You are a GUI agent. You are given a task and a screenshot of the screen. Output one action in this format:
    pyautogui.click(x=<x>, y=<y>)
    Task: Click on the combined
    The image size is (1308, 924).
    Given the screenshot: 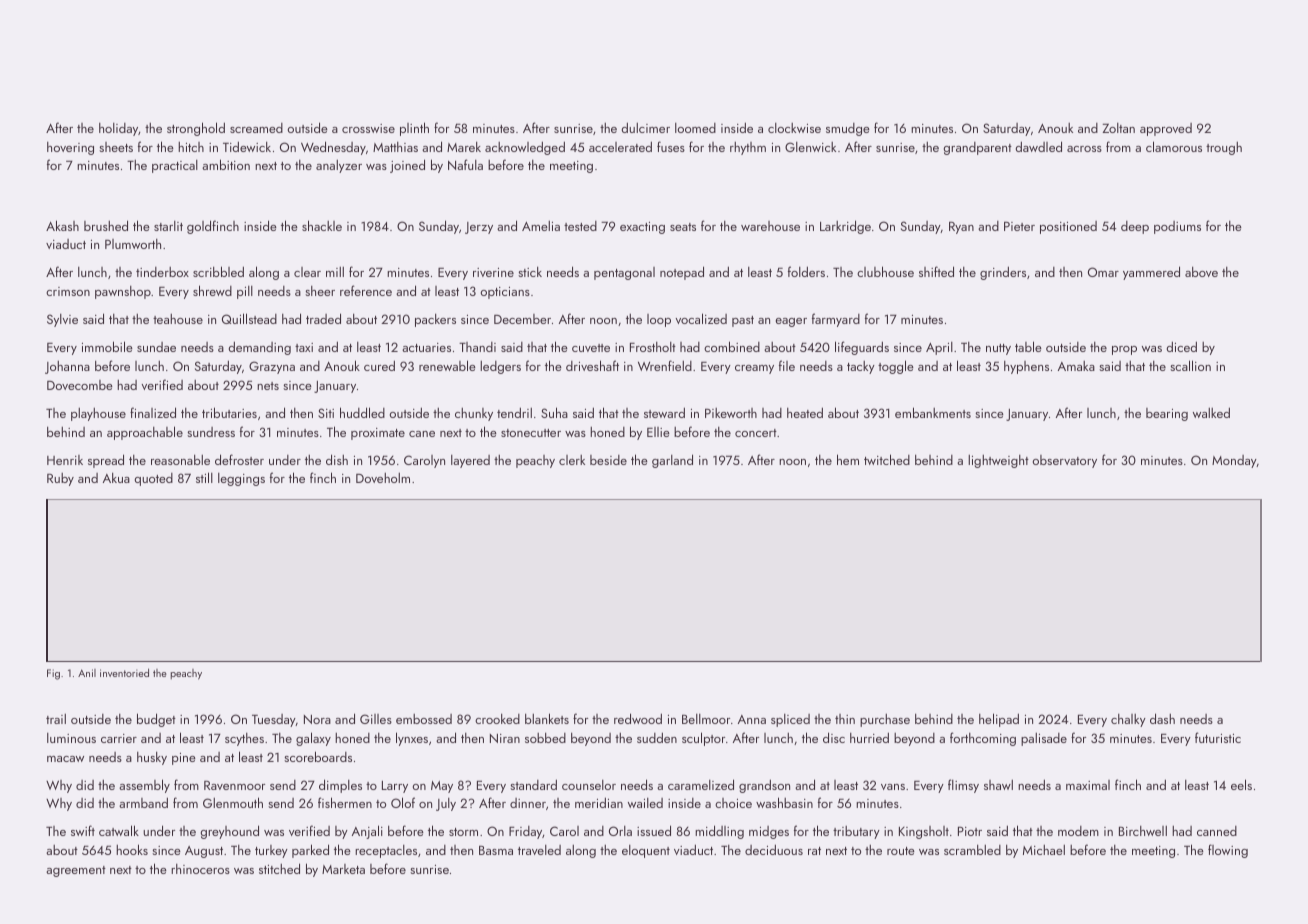 What is the action you would take?
    pyautogui.click(x=732, y=346)
